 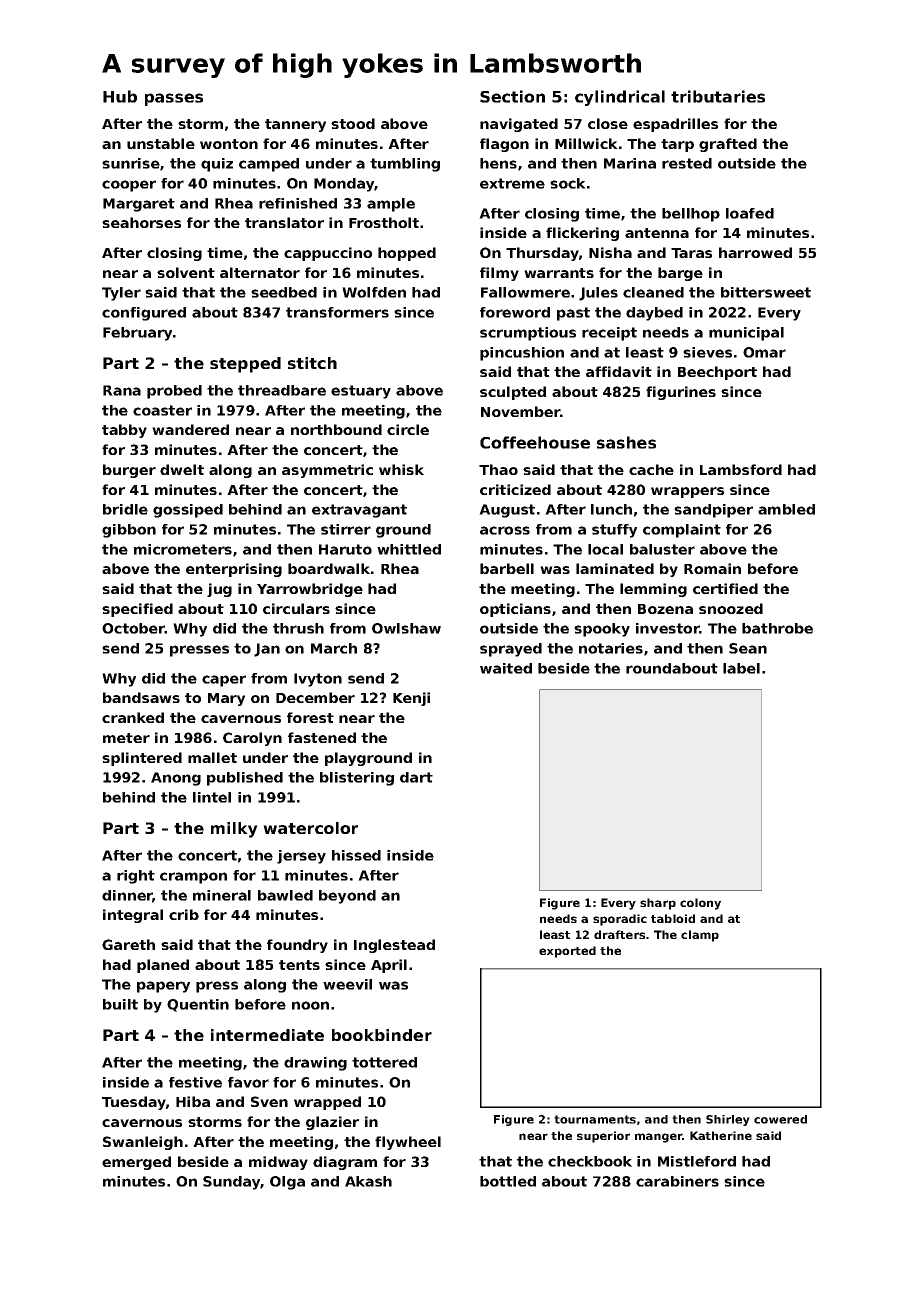 I want to click on opticians, so click(x=515, y=610).
